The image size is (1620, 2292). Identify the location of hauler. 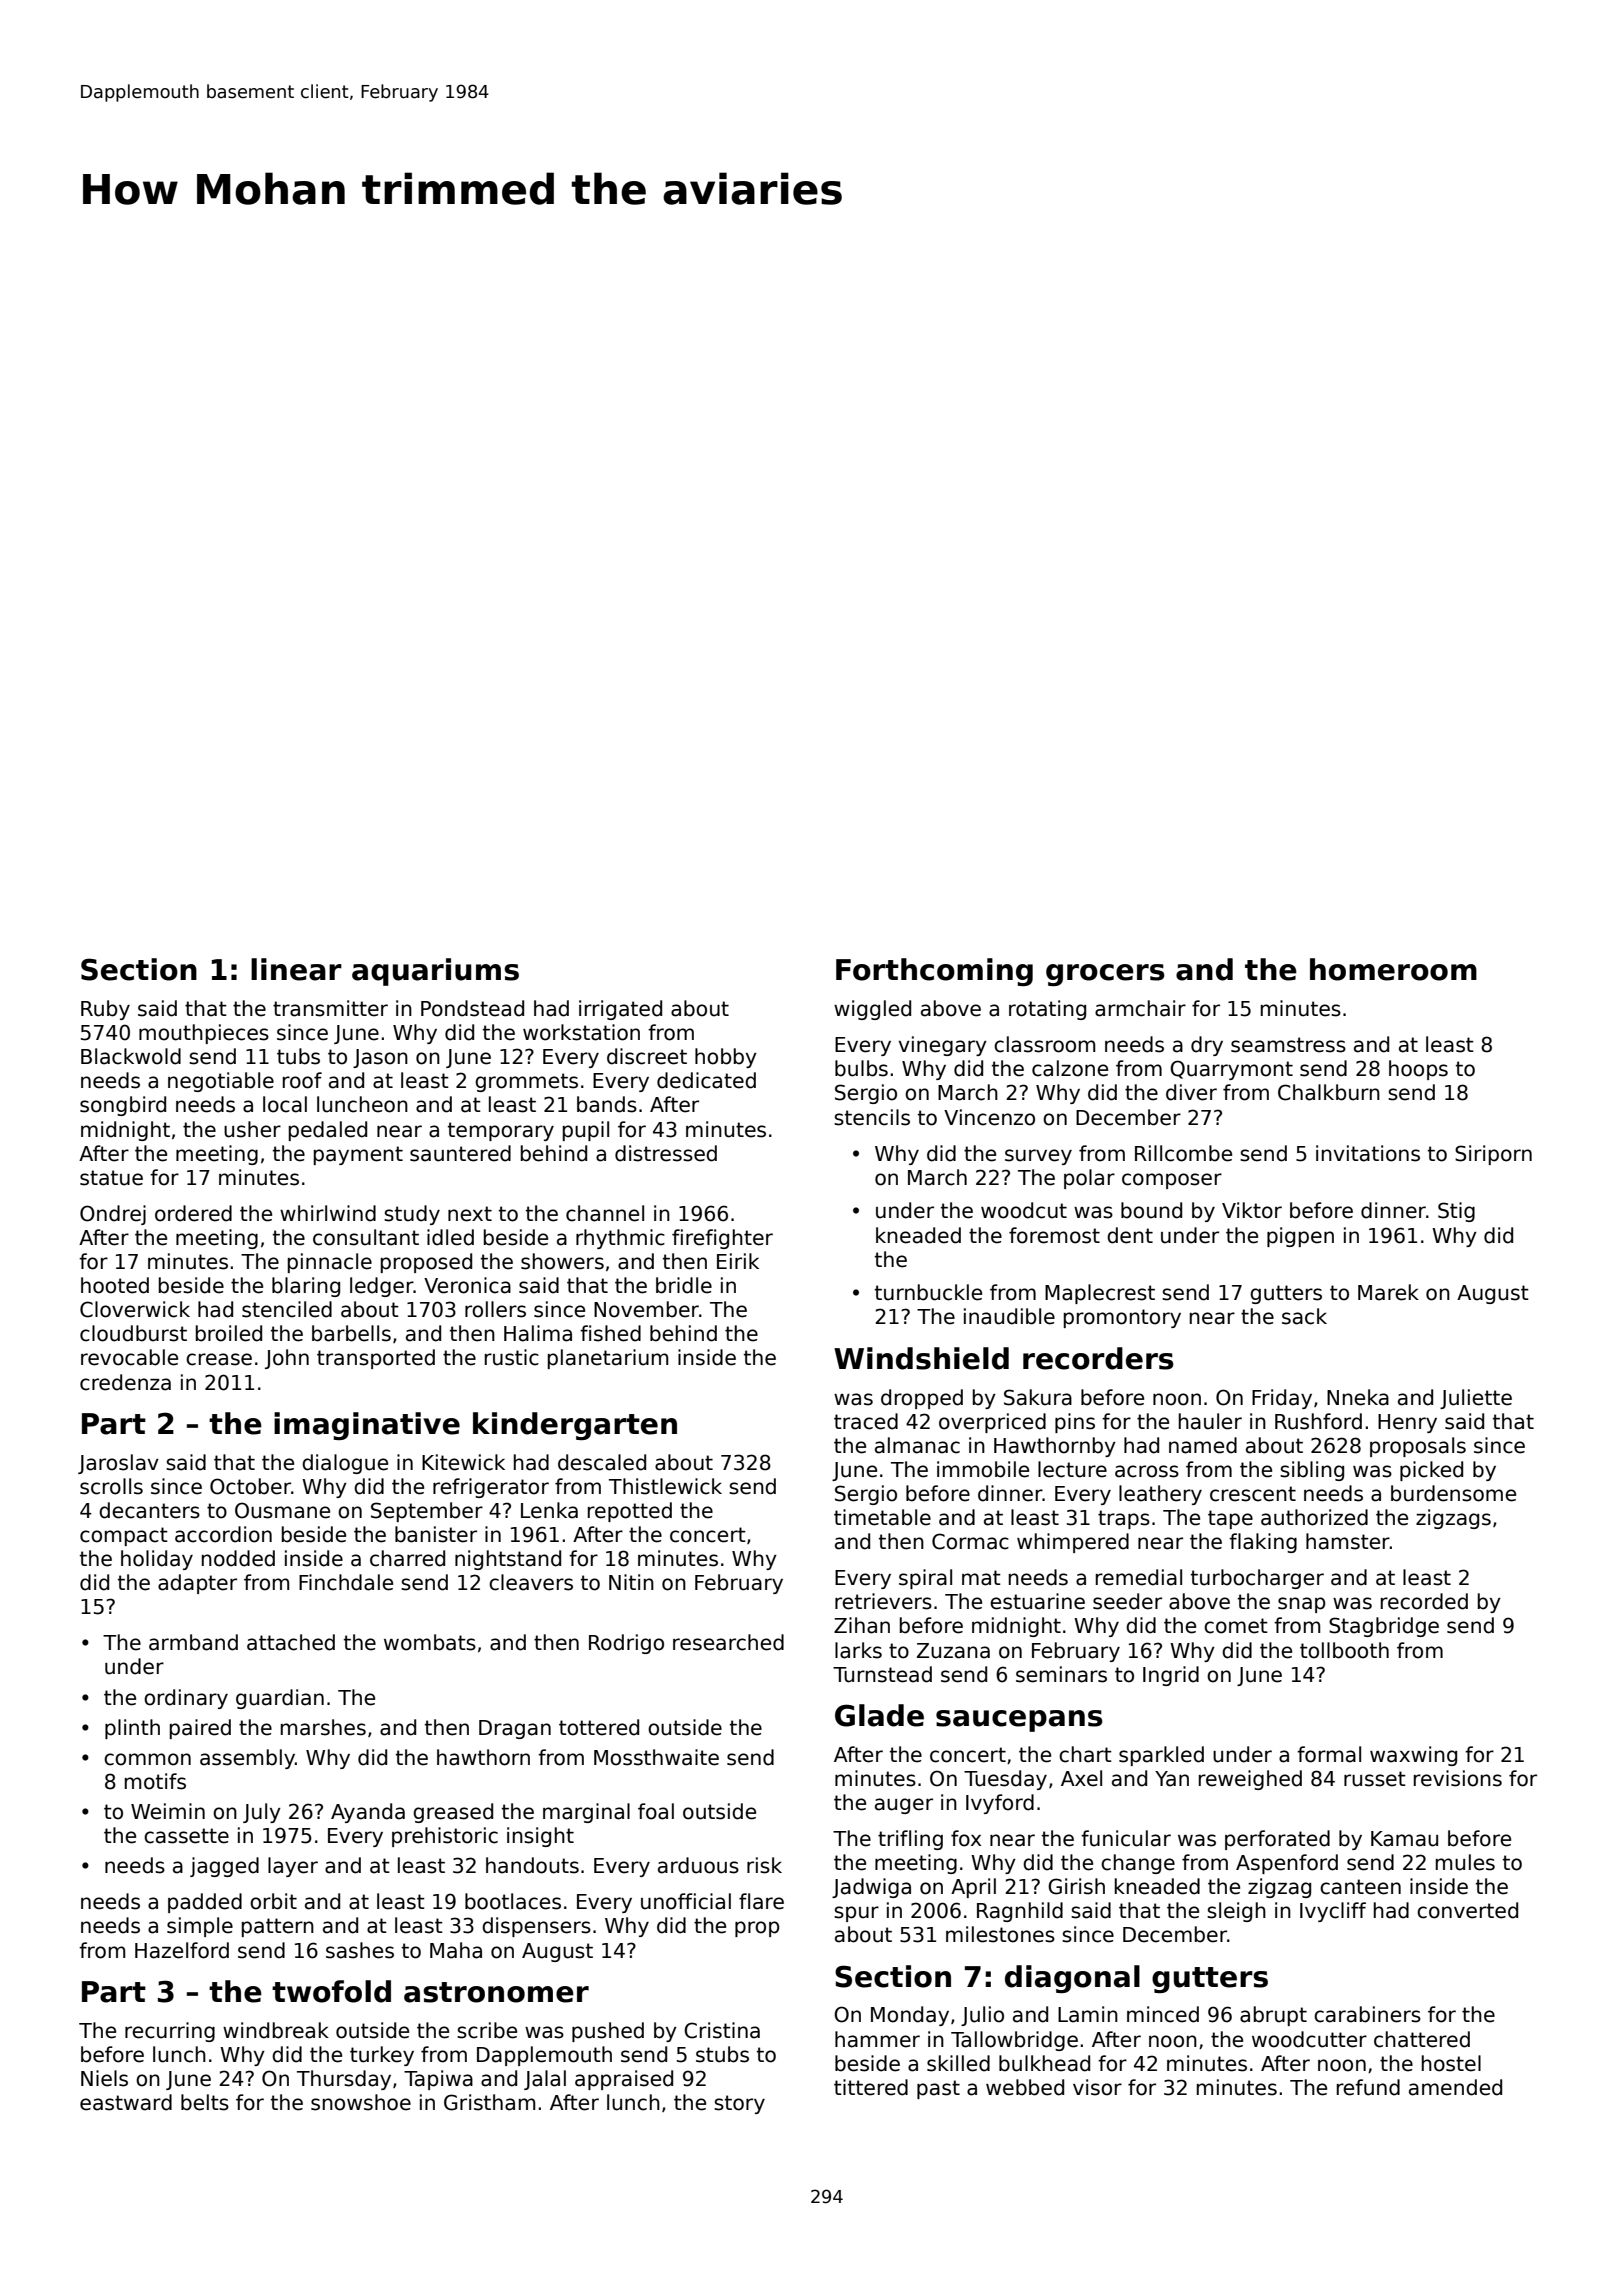
(1210, 1421).
